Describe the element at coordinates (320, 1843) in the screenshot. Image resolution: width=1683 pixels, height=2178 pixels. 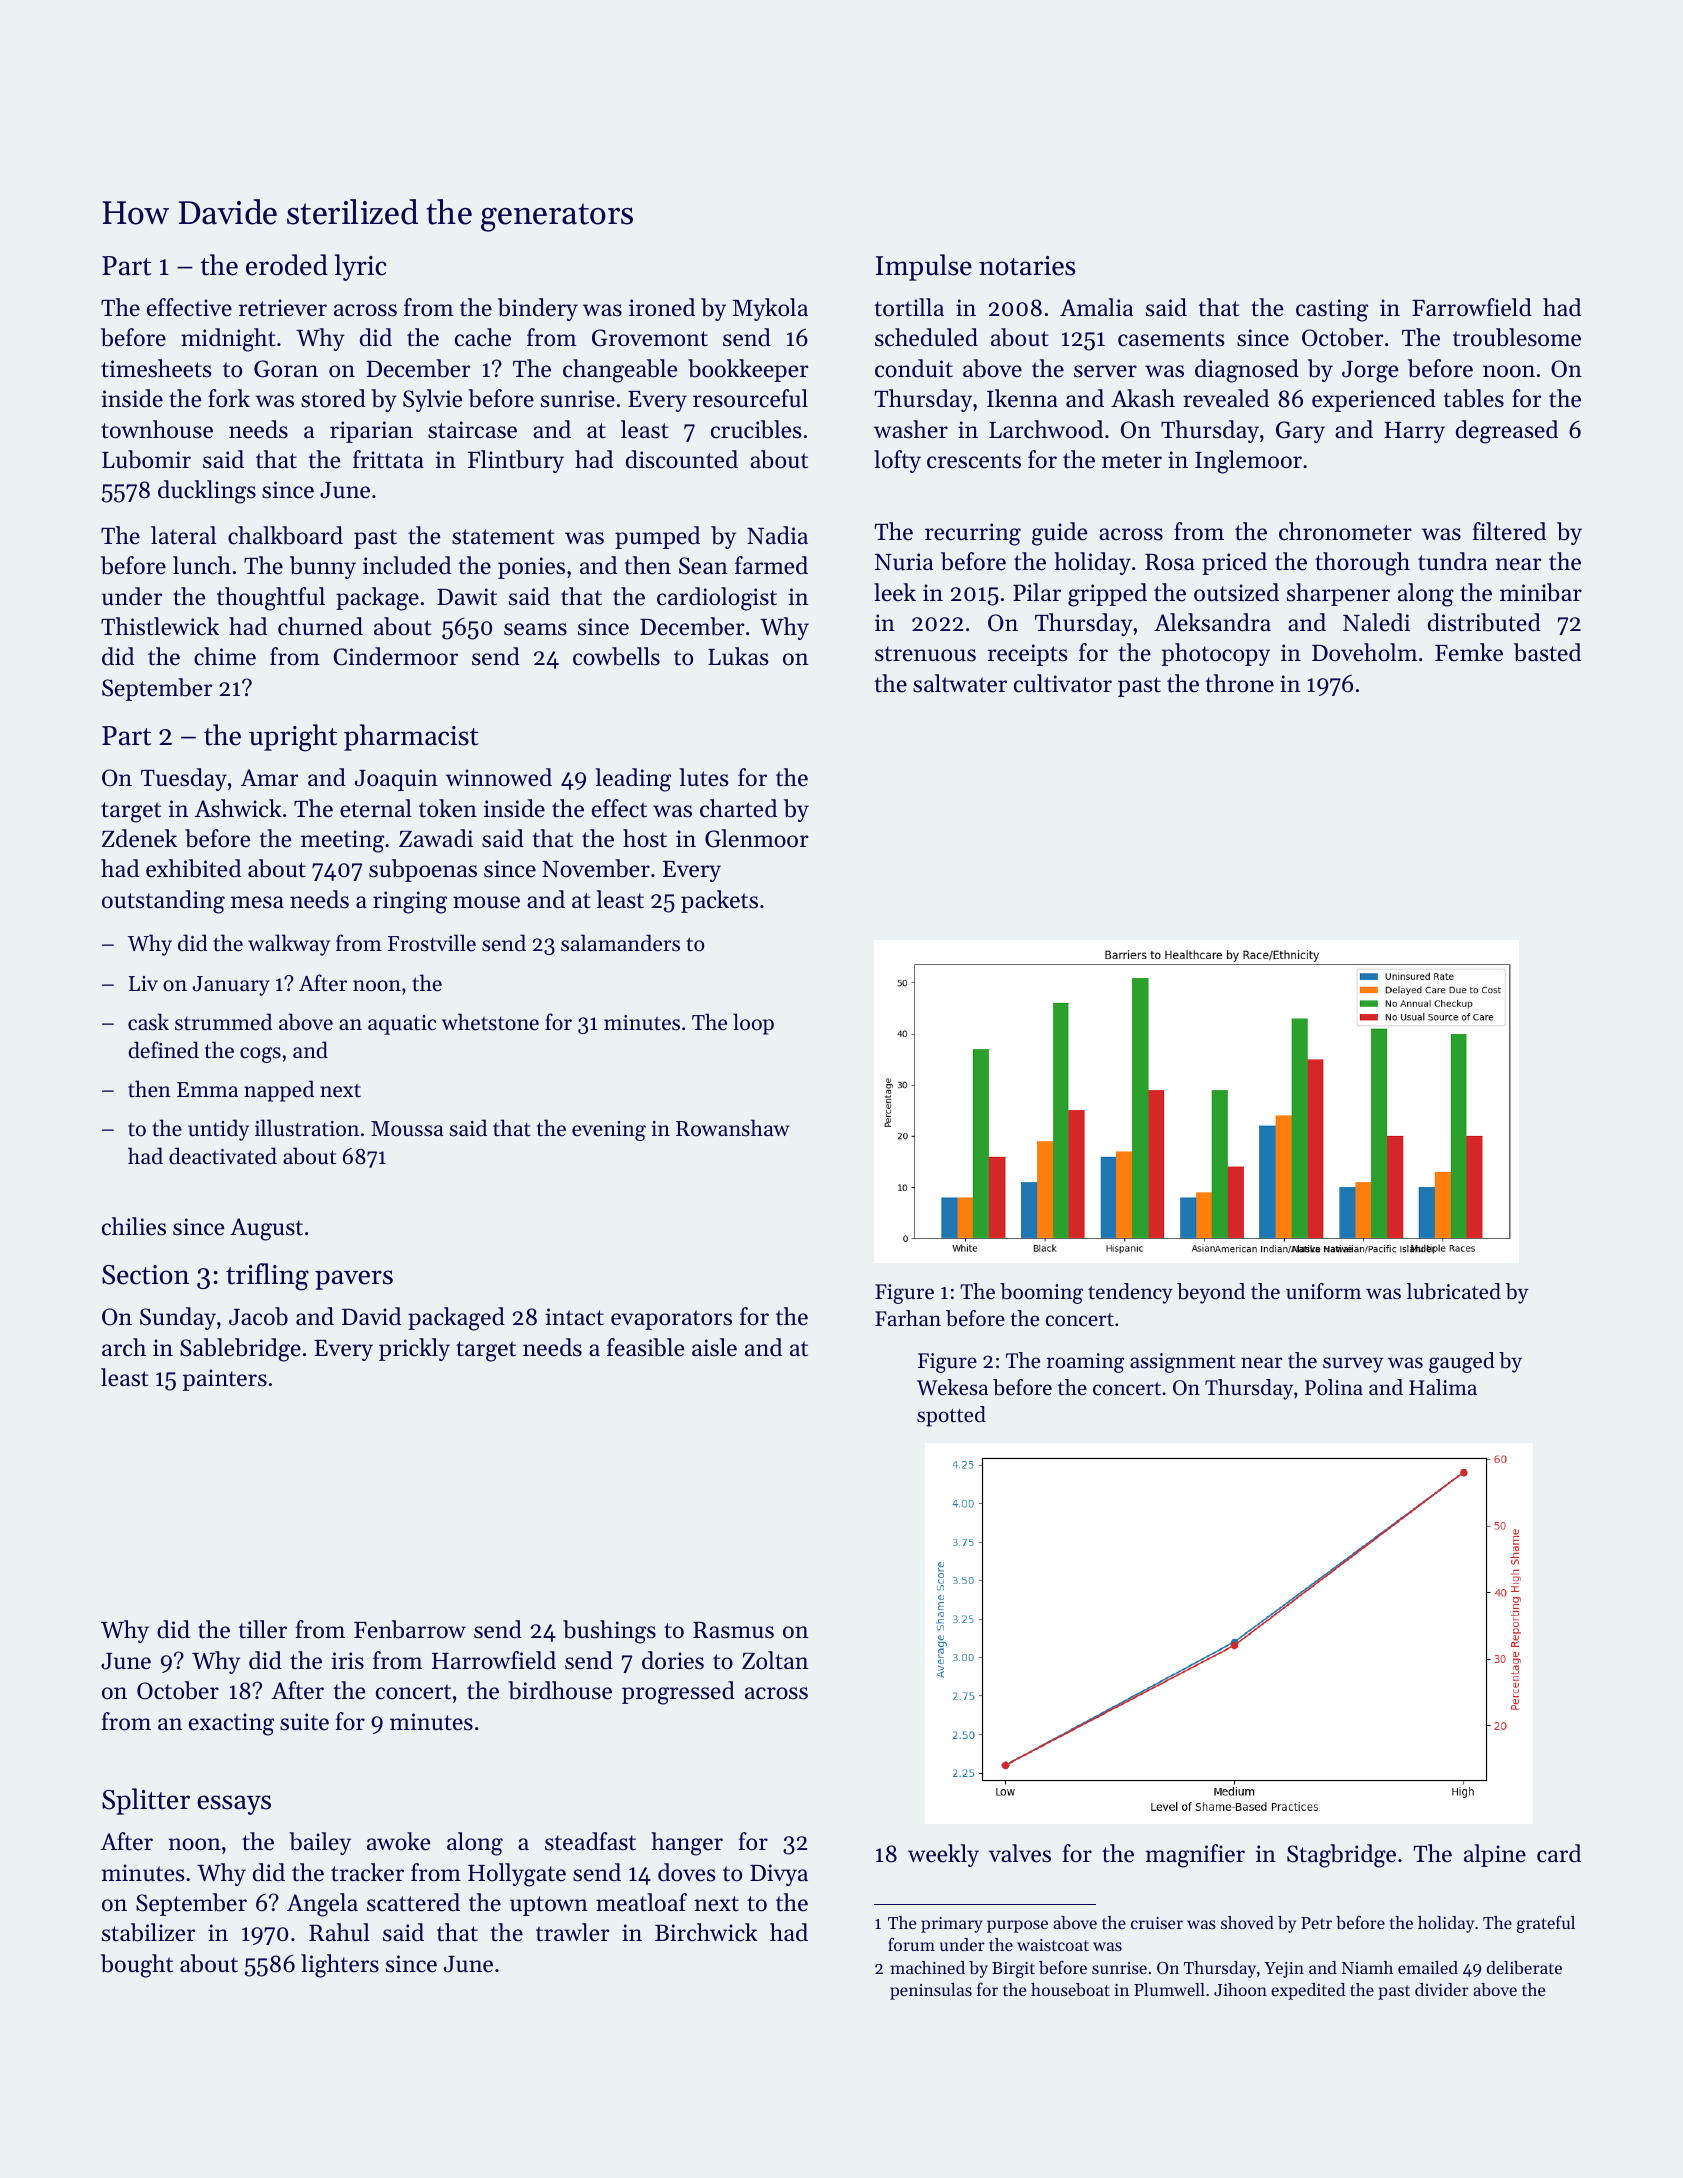
I see `bailey` at that location.
